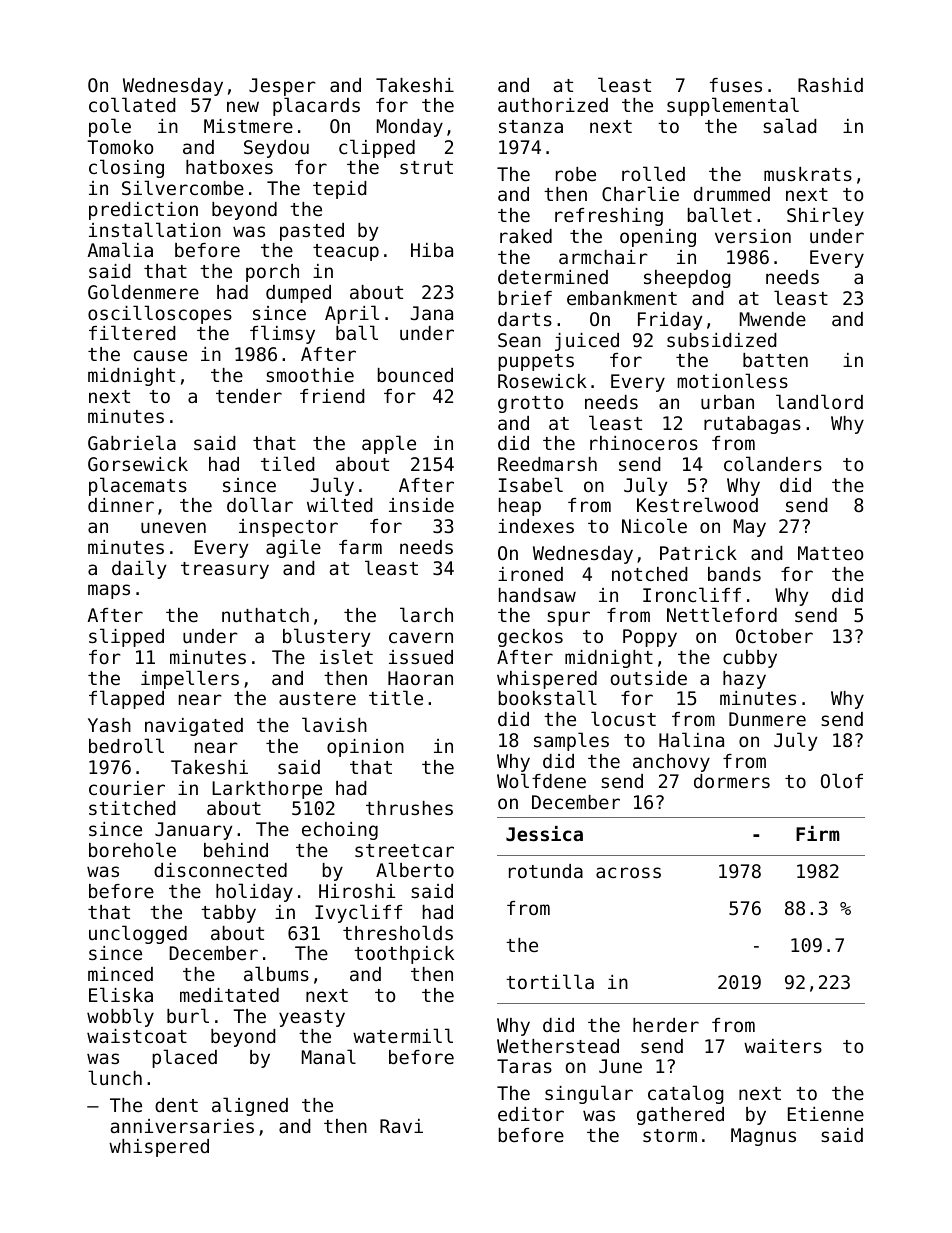  I want to click on rolled, so click(653, 173).
